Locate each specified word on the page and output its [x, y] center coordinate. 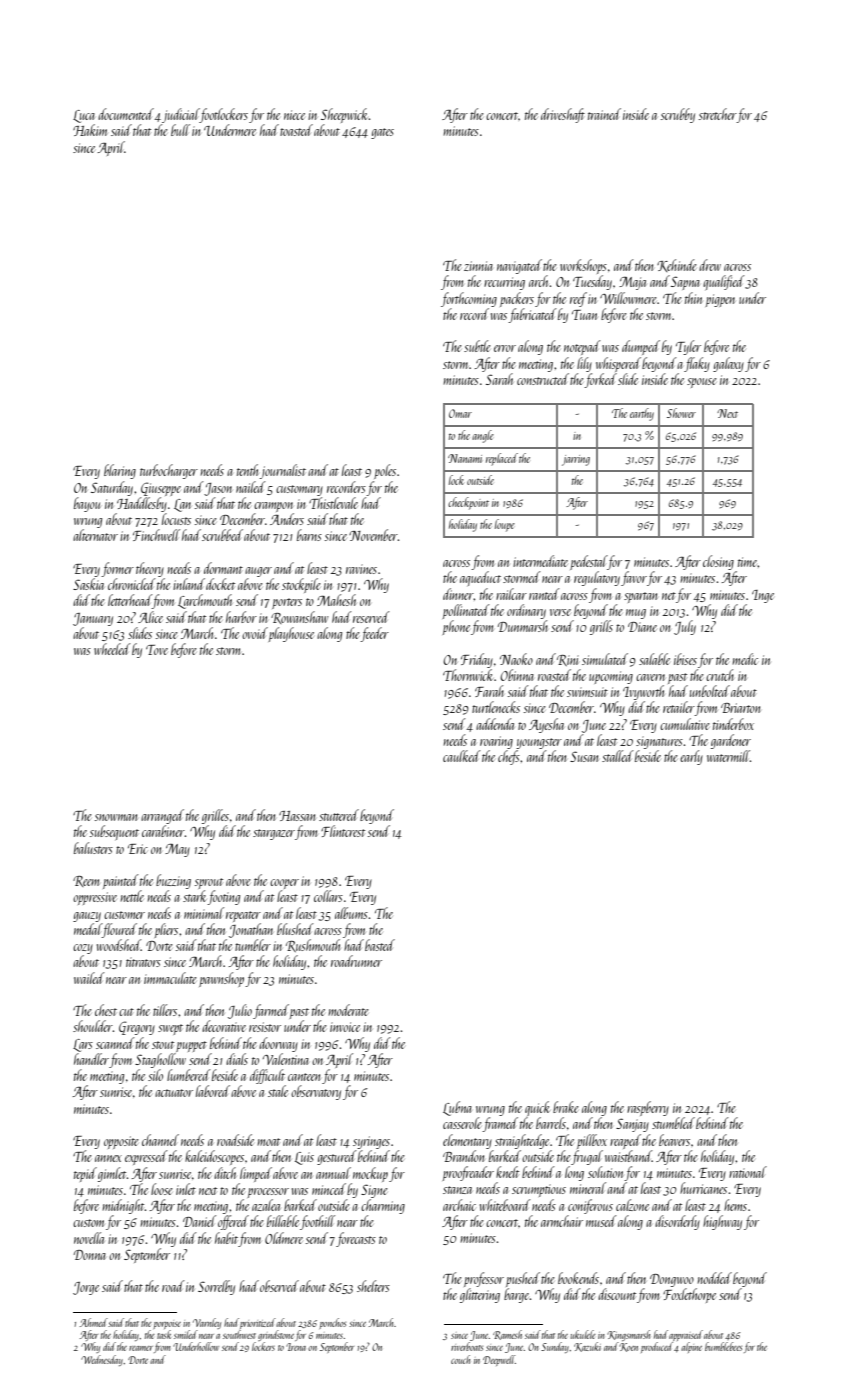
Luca [84, 116]
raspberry [648, 1108]
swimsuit [587, 692]
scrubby [678, 115]
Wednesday [102, 1360]
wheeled [112, 649]
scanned [115, 1043]
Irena [296, 1347]
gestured [337, 1157]
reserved [371, 617]
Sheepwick [345, 115]
